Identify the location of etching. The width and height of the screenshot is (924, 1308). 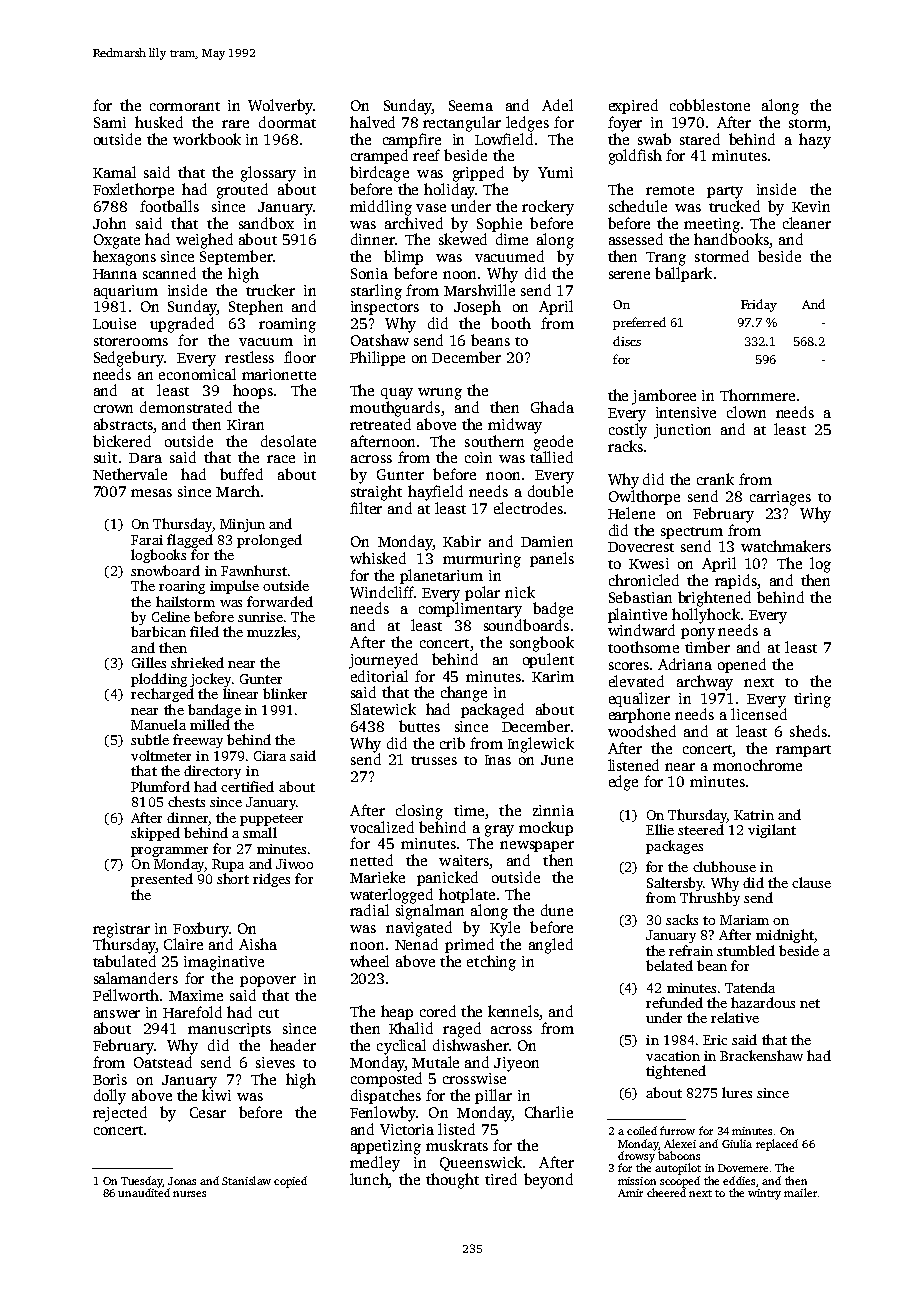
(491, 963).
